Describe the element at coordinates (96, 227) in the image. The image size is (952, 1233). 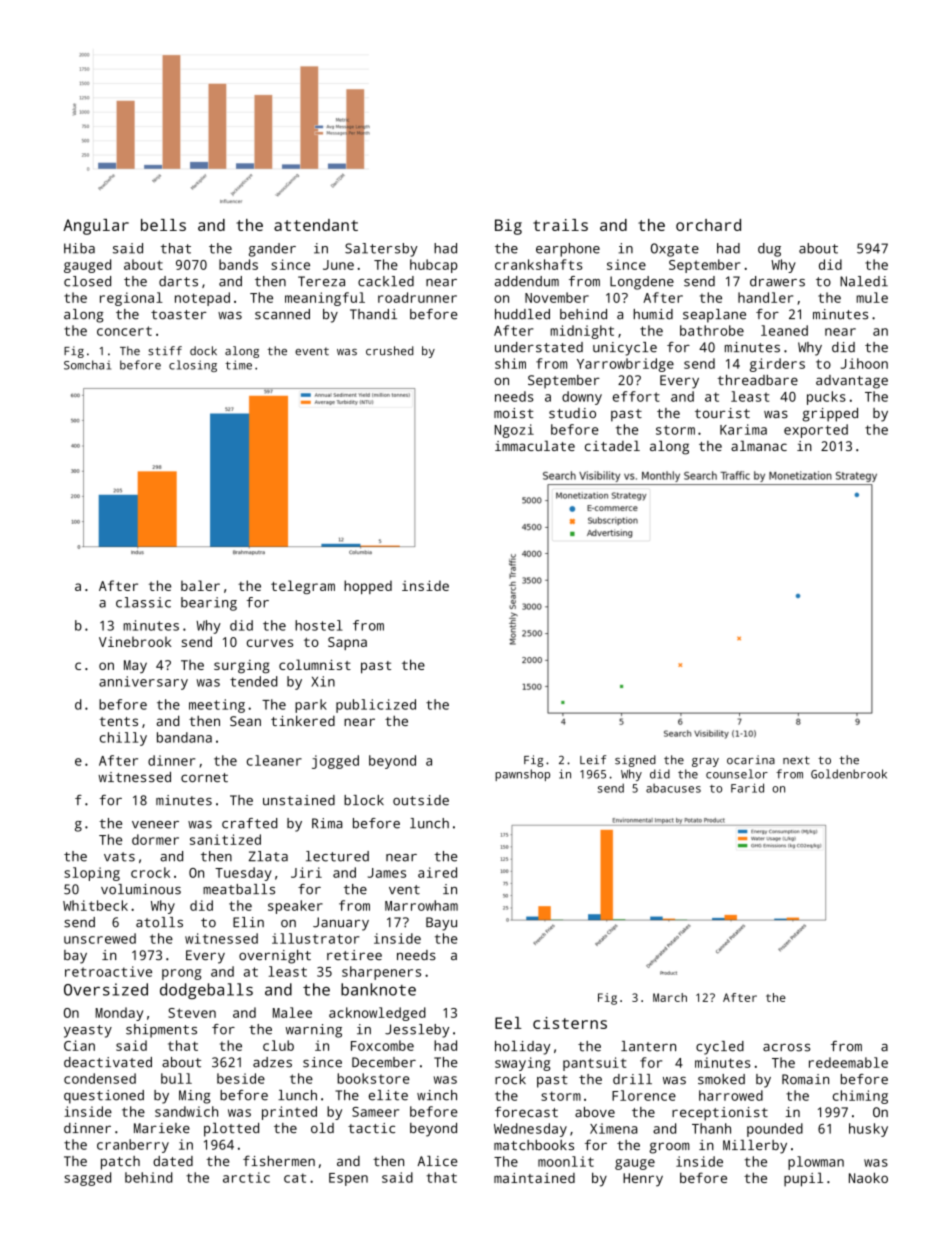
I see `Angular` at that location.
